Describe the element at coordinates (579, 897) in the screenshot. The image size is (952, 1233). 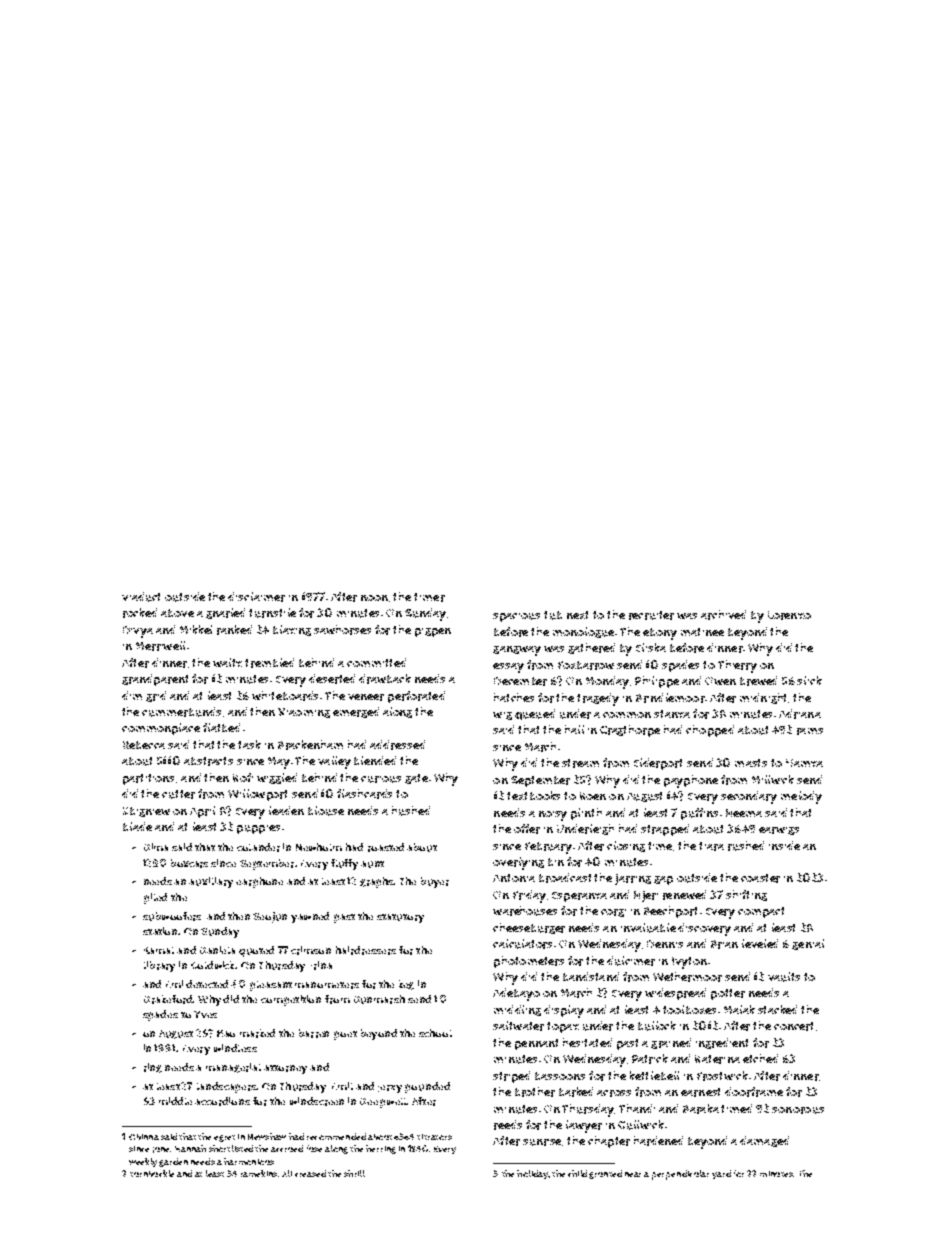
I see `Esperanza` at that location.
